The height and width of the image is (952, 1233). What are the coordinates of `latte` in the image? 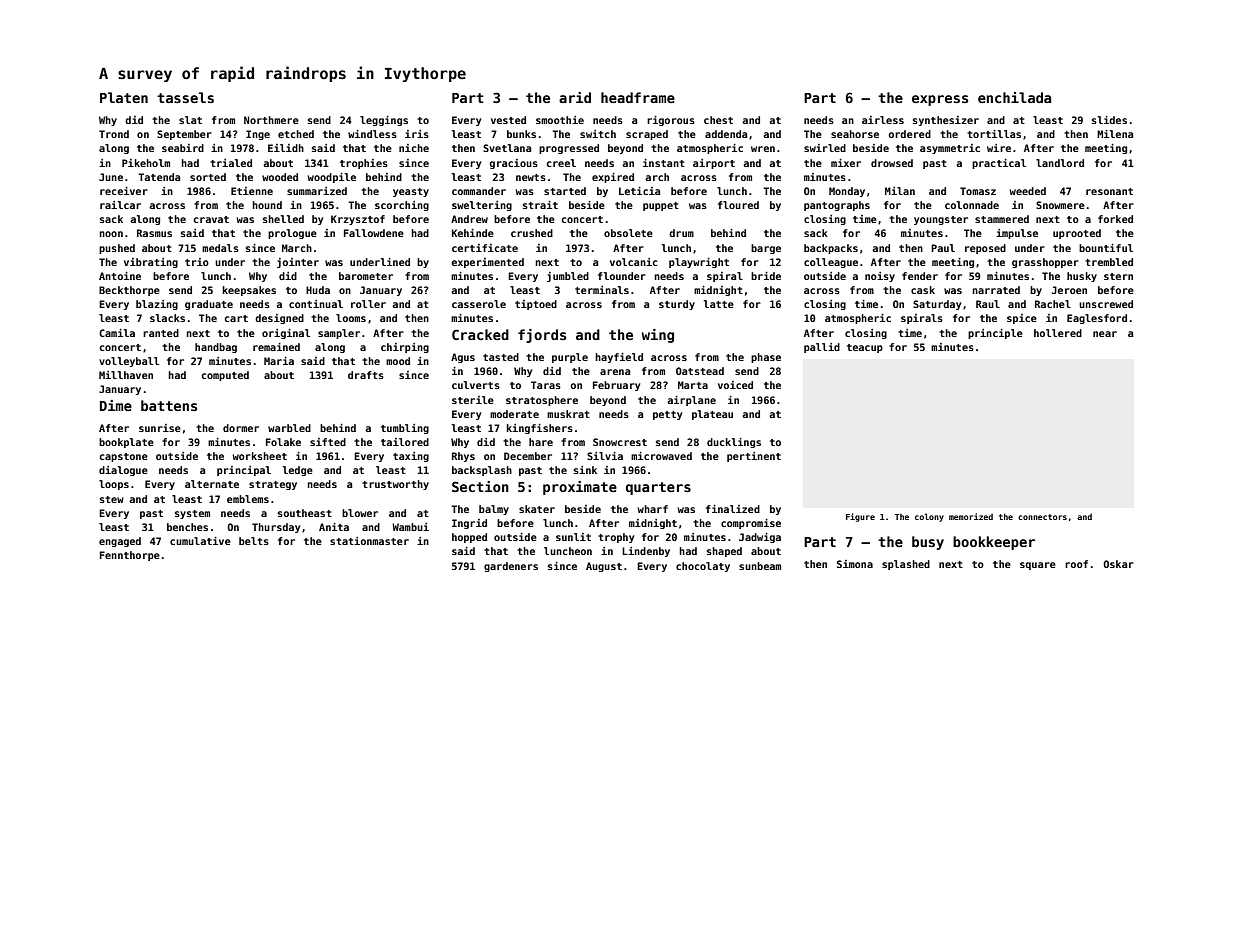 It's located at (719, 304).
